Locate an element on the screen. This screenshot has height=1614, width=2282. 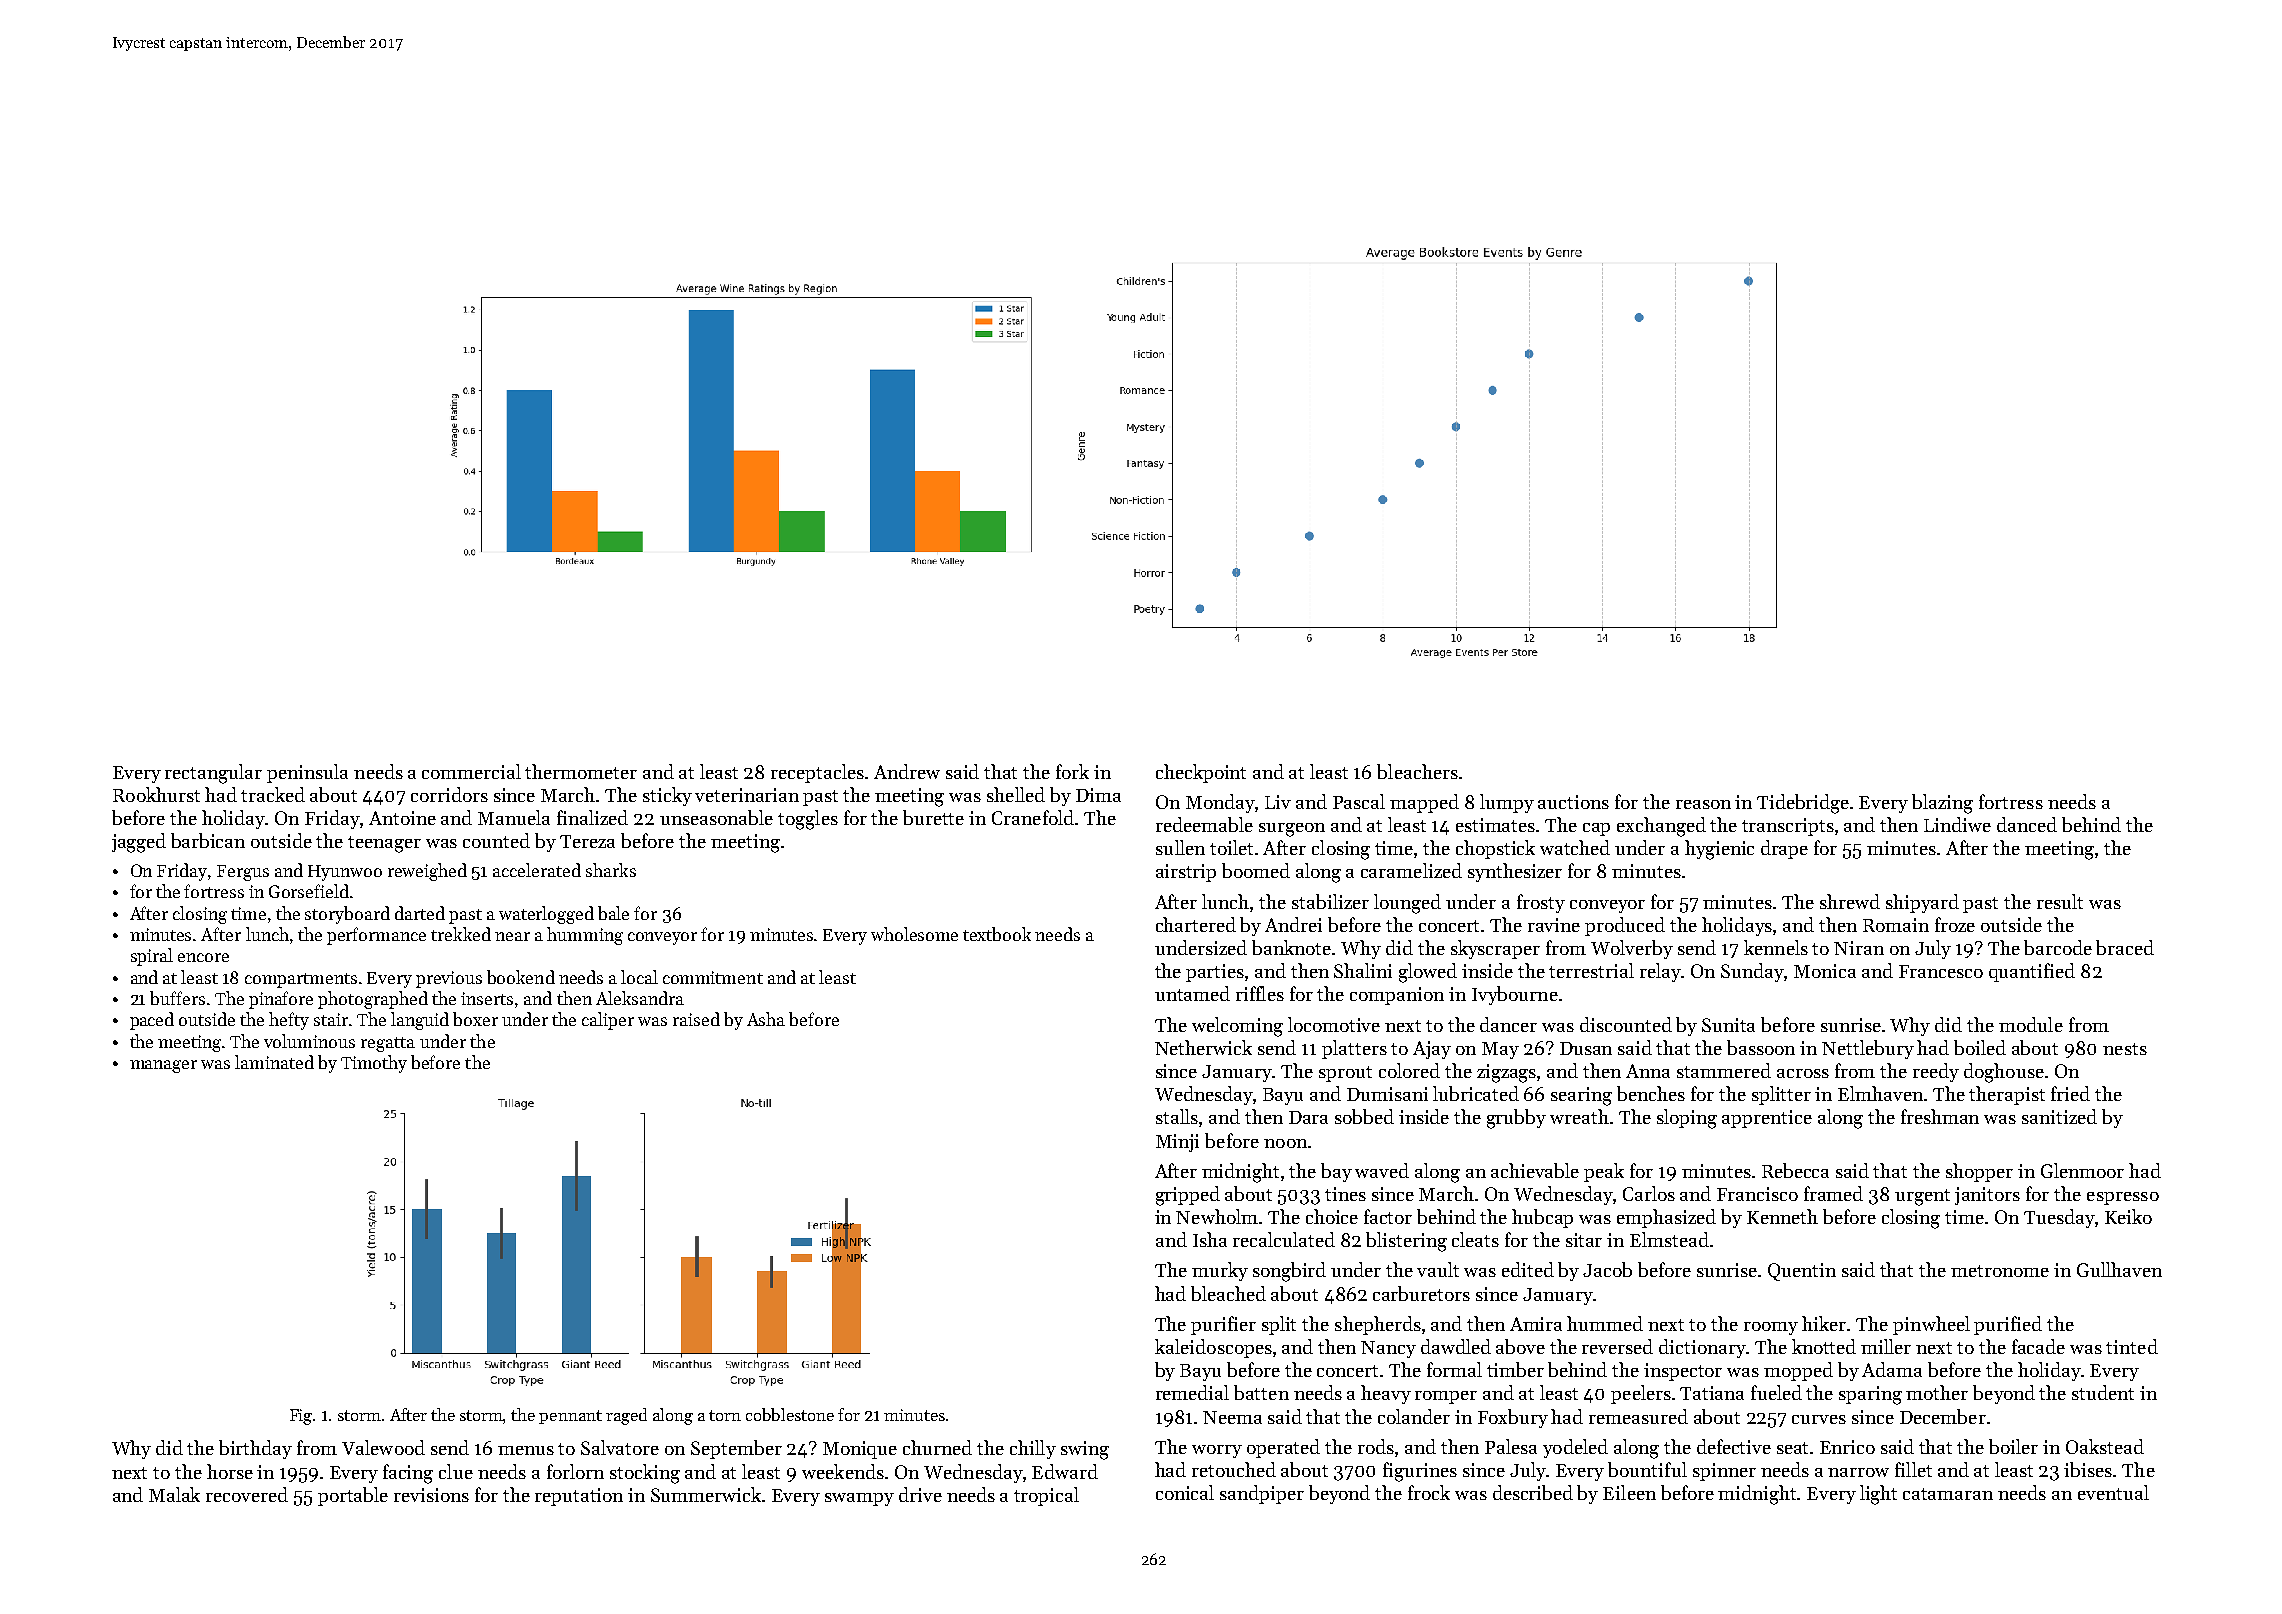
Timothy is located at coordinates (374, 1064).
